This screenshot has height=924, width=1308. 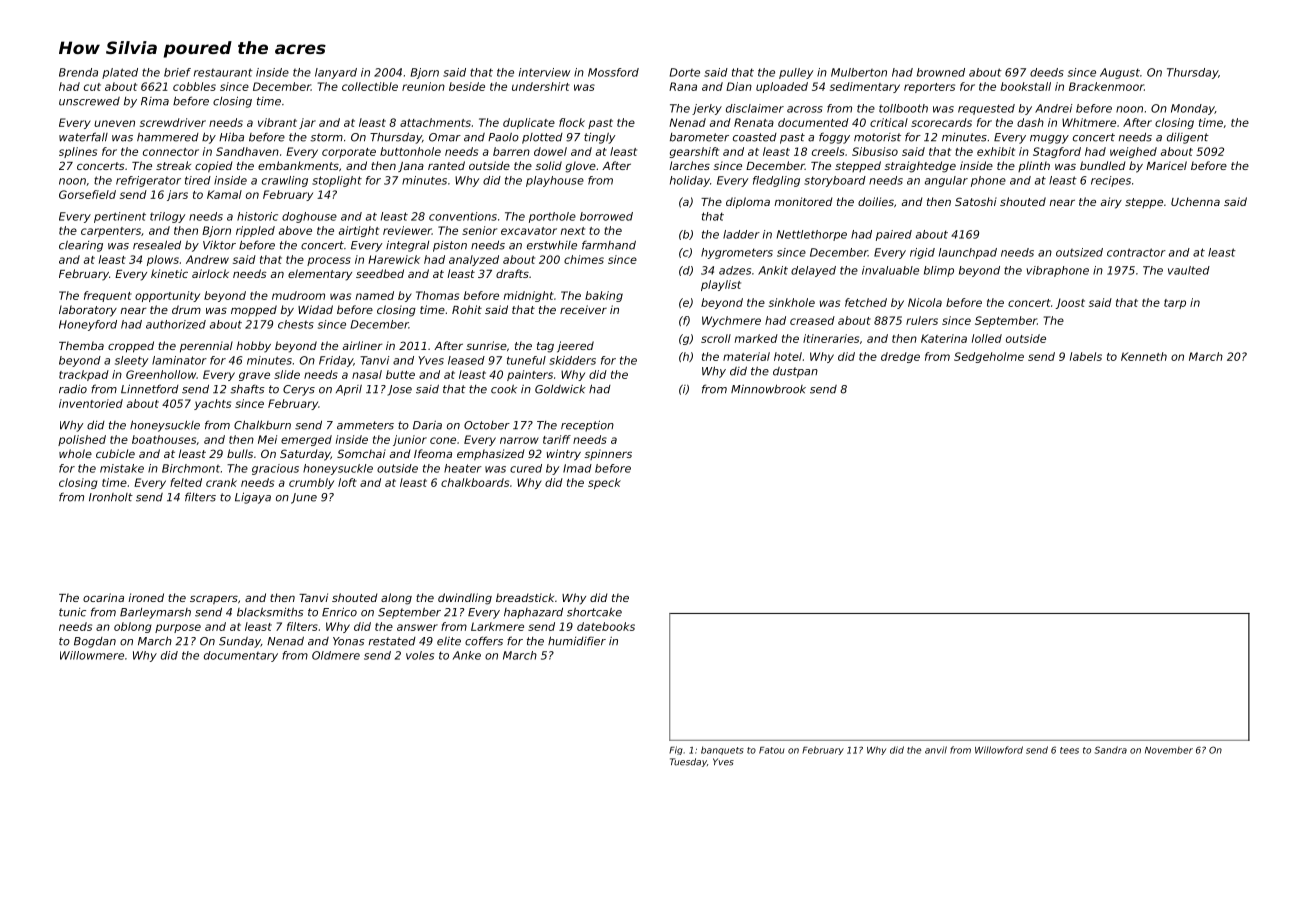 I want to click on Fig, so click(x=676, y=750).
